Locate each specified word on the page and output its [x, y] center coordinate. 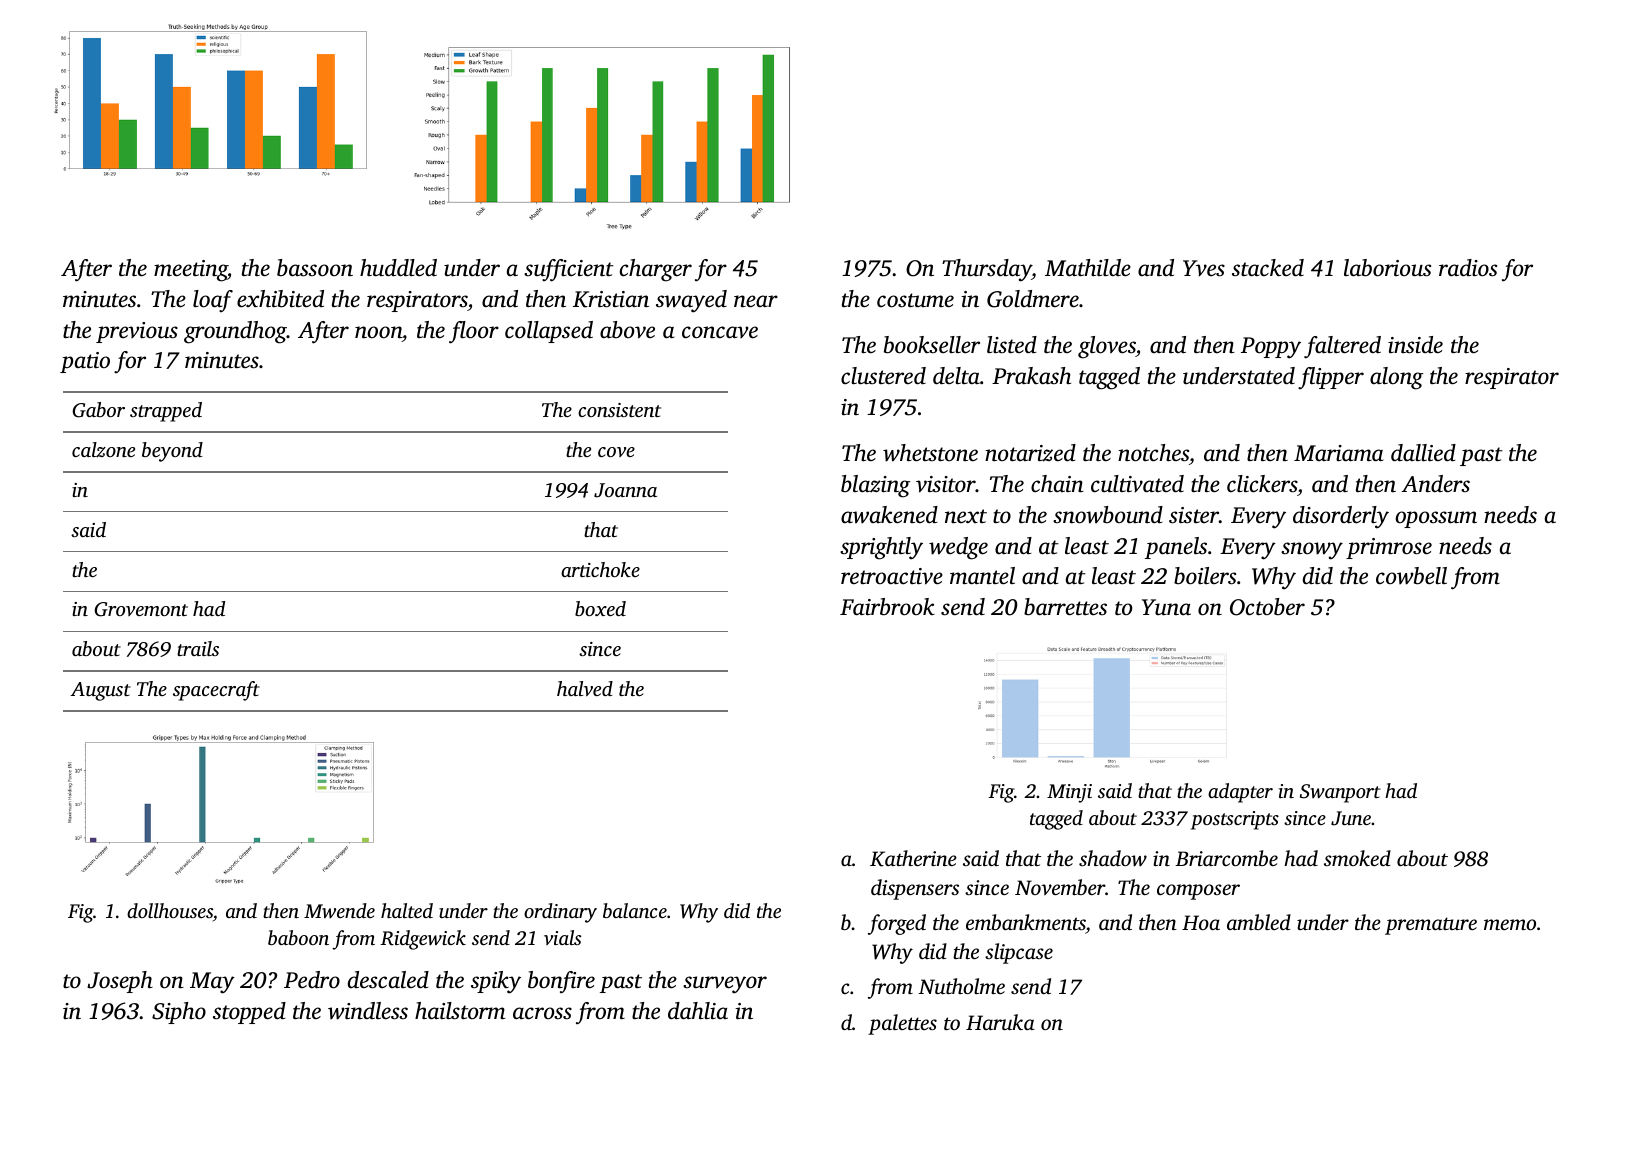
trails [198, 648]
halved [585, 689]
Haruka [1000, 1022]
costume [915, 300]
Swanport [1340, 793]
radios [1468, 268]
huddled [398, 268]
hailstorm [460, 1011]
